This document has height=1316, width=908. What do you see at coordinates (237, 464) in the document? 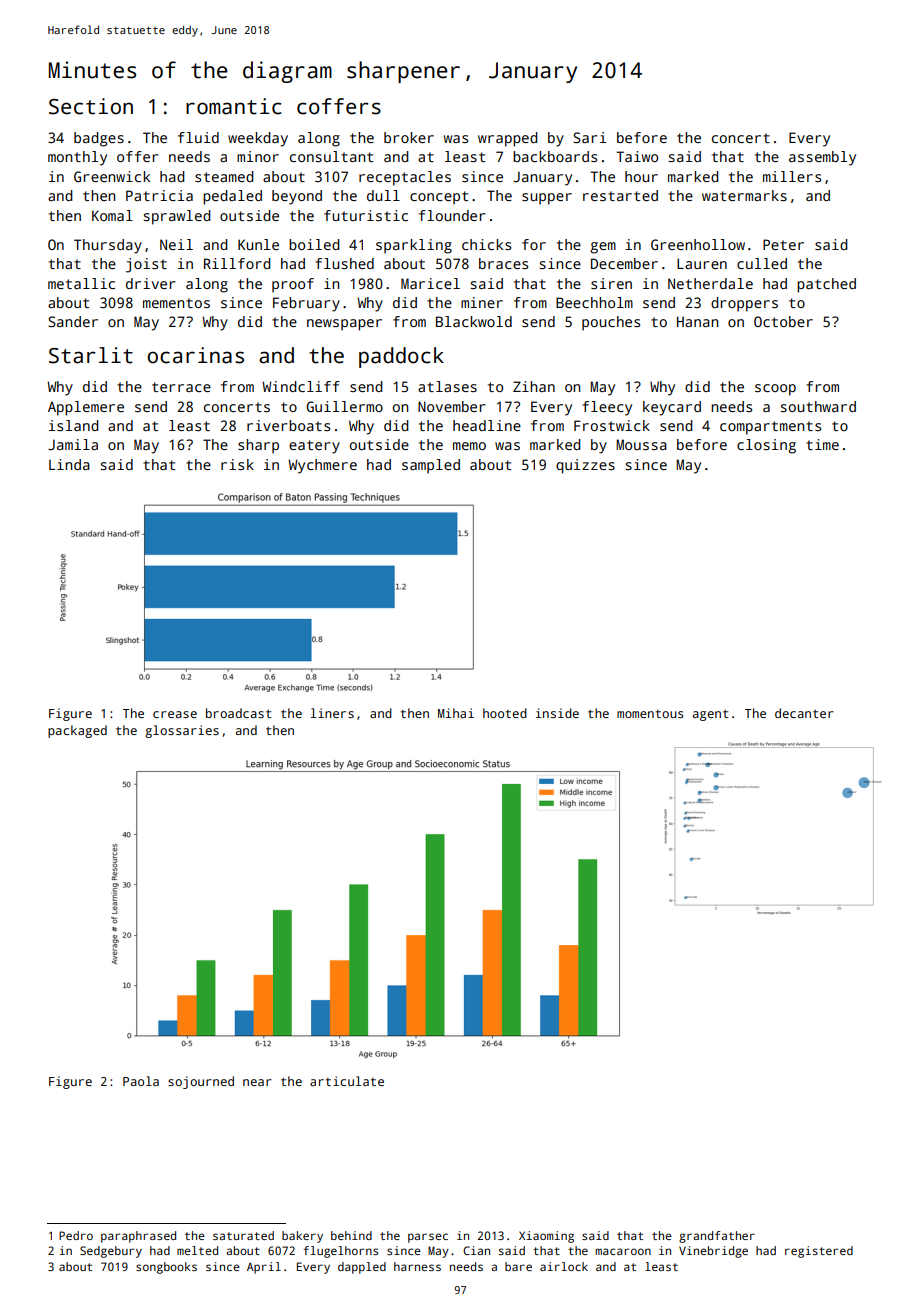
I see `risk` at bounding box center [237, 464].
